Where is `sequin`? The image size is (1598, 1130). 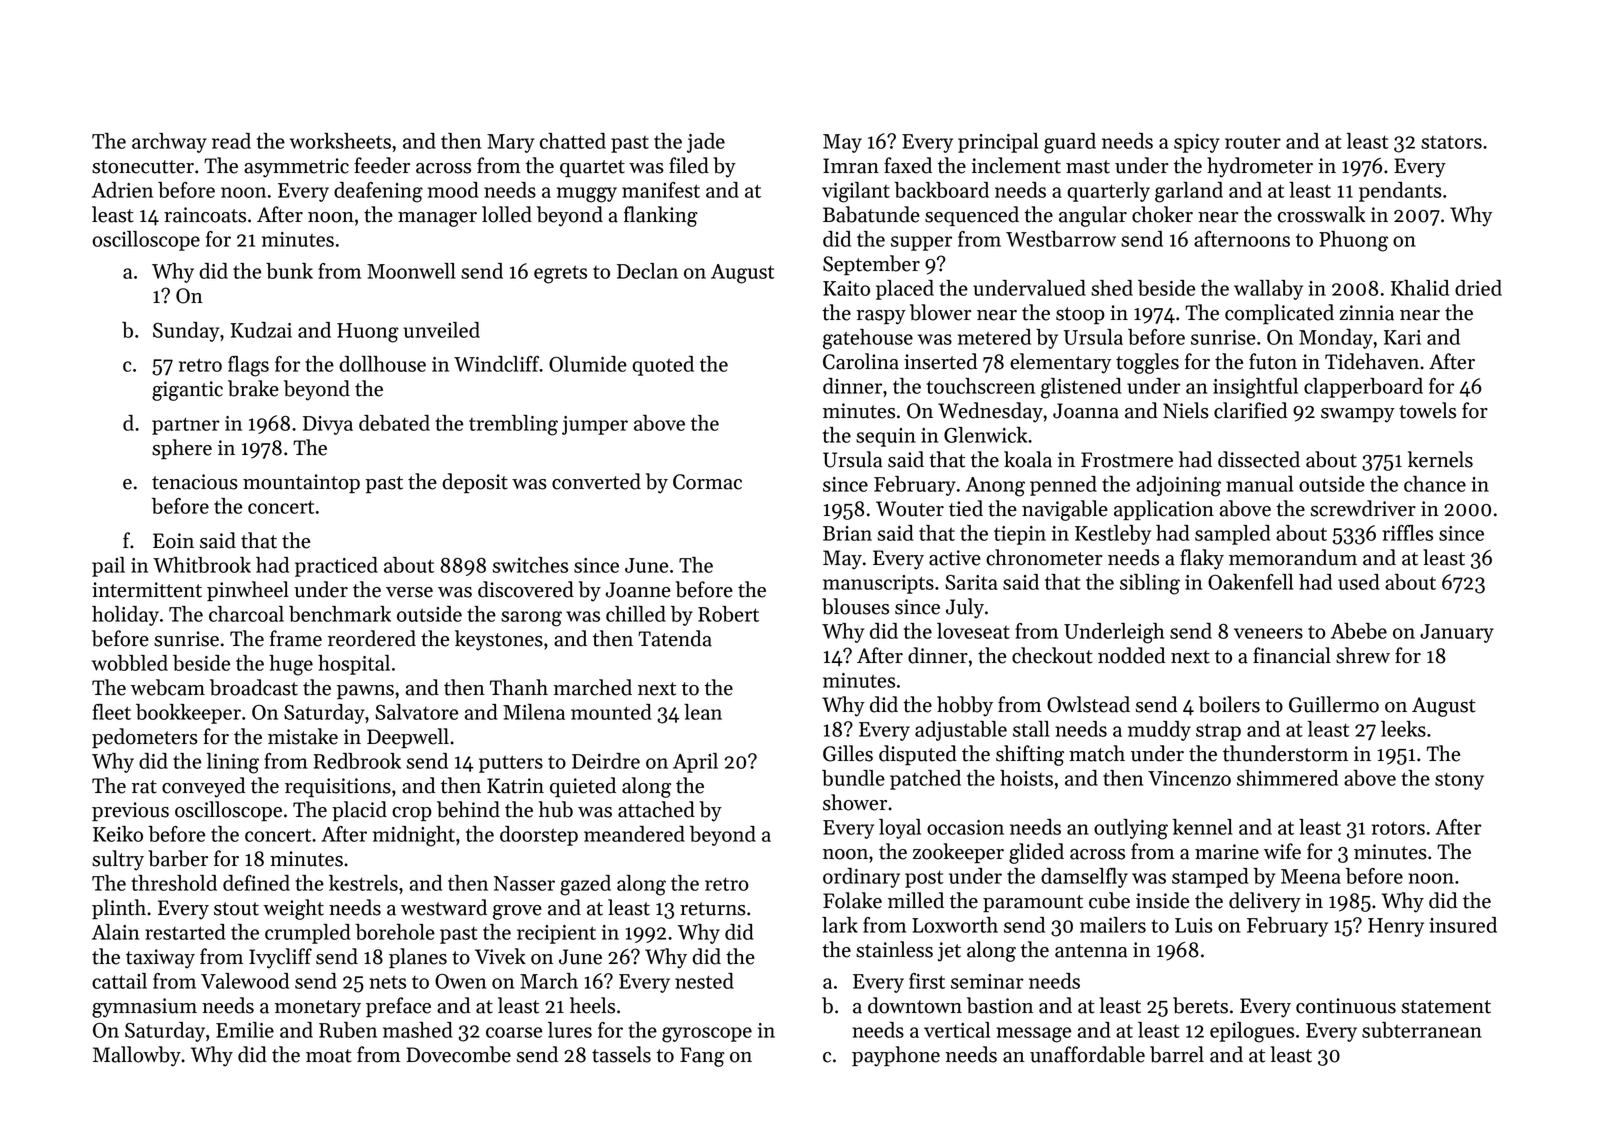
sequin is located at coordinates (886, 437).
